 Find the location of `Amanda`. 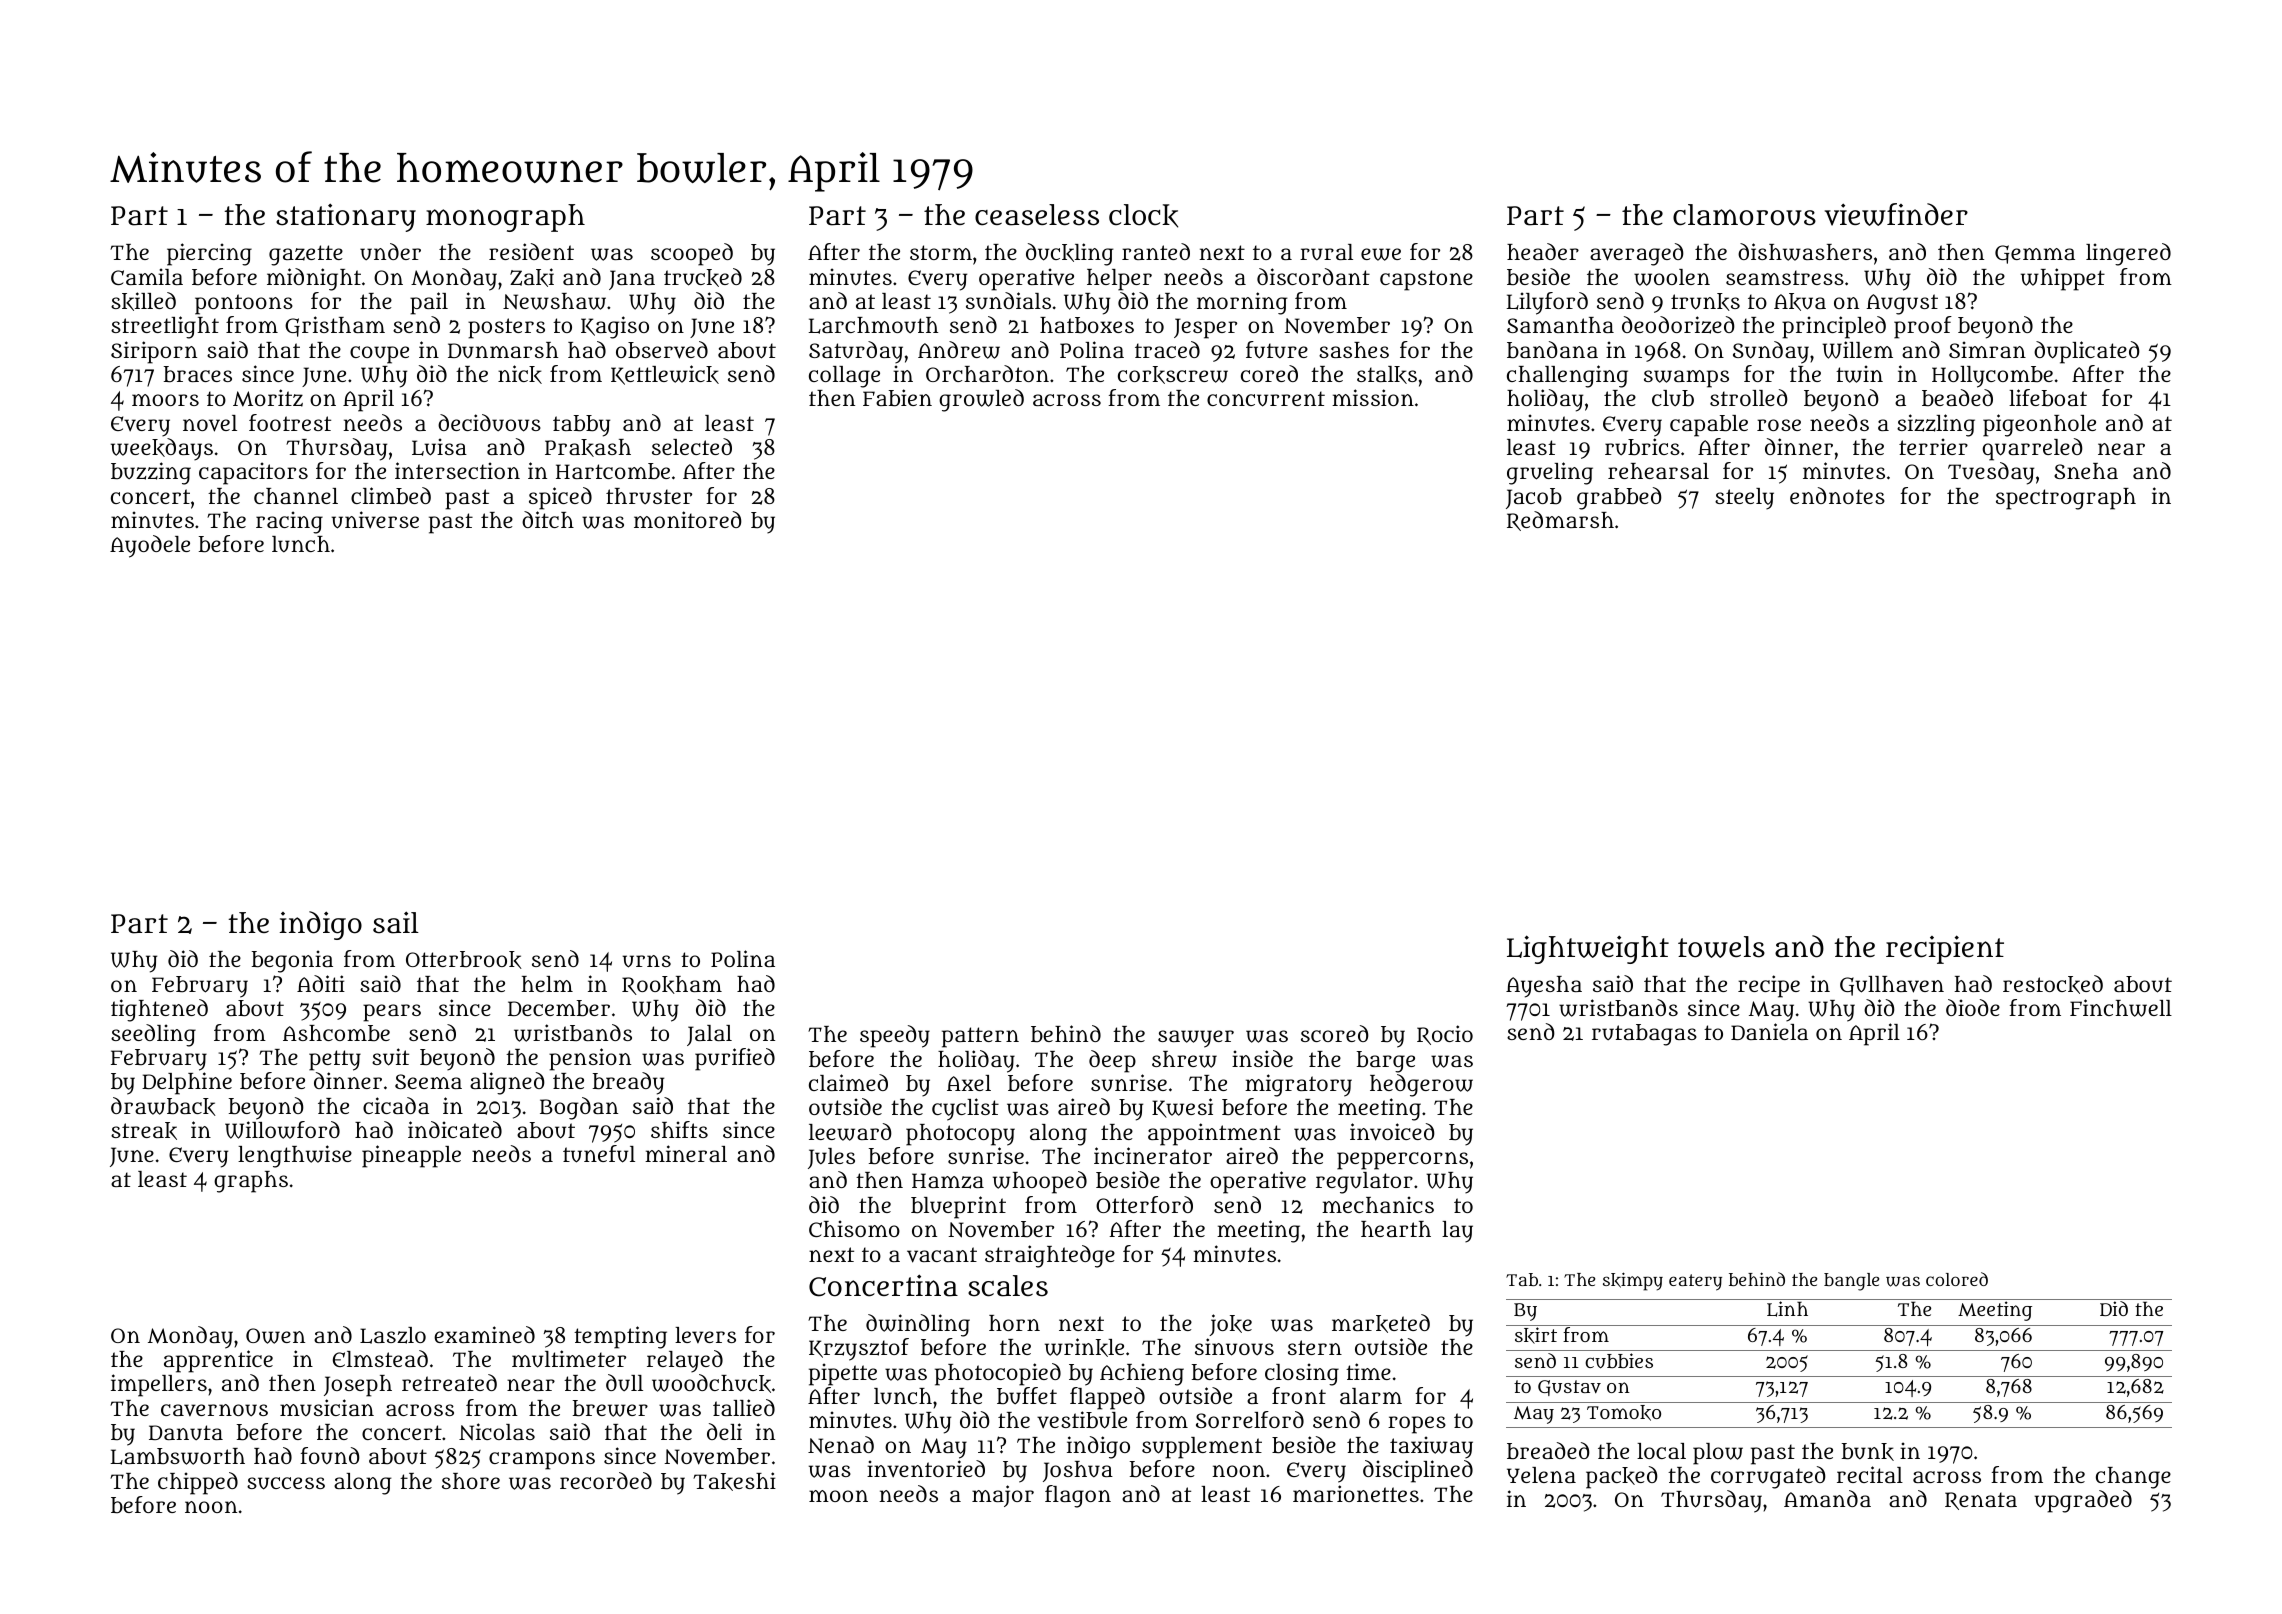

Amanda is located at coordinates (1827, 1498).
